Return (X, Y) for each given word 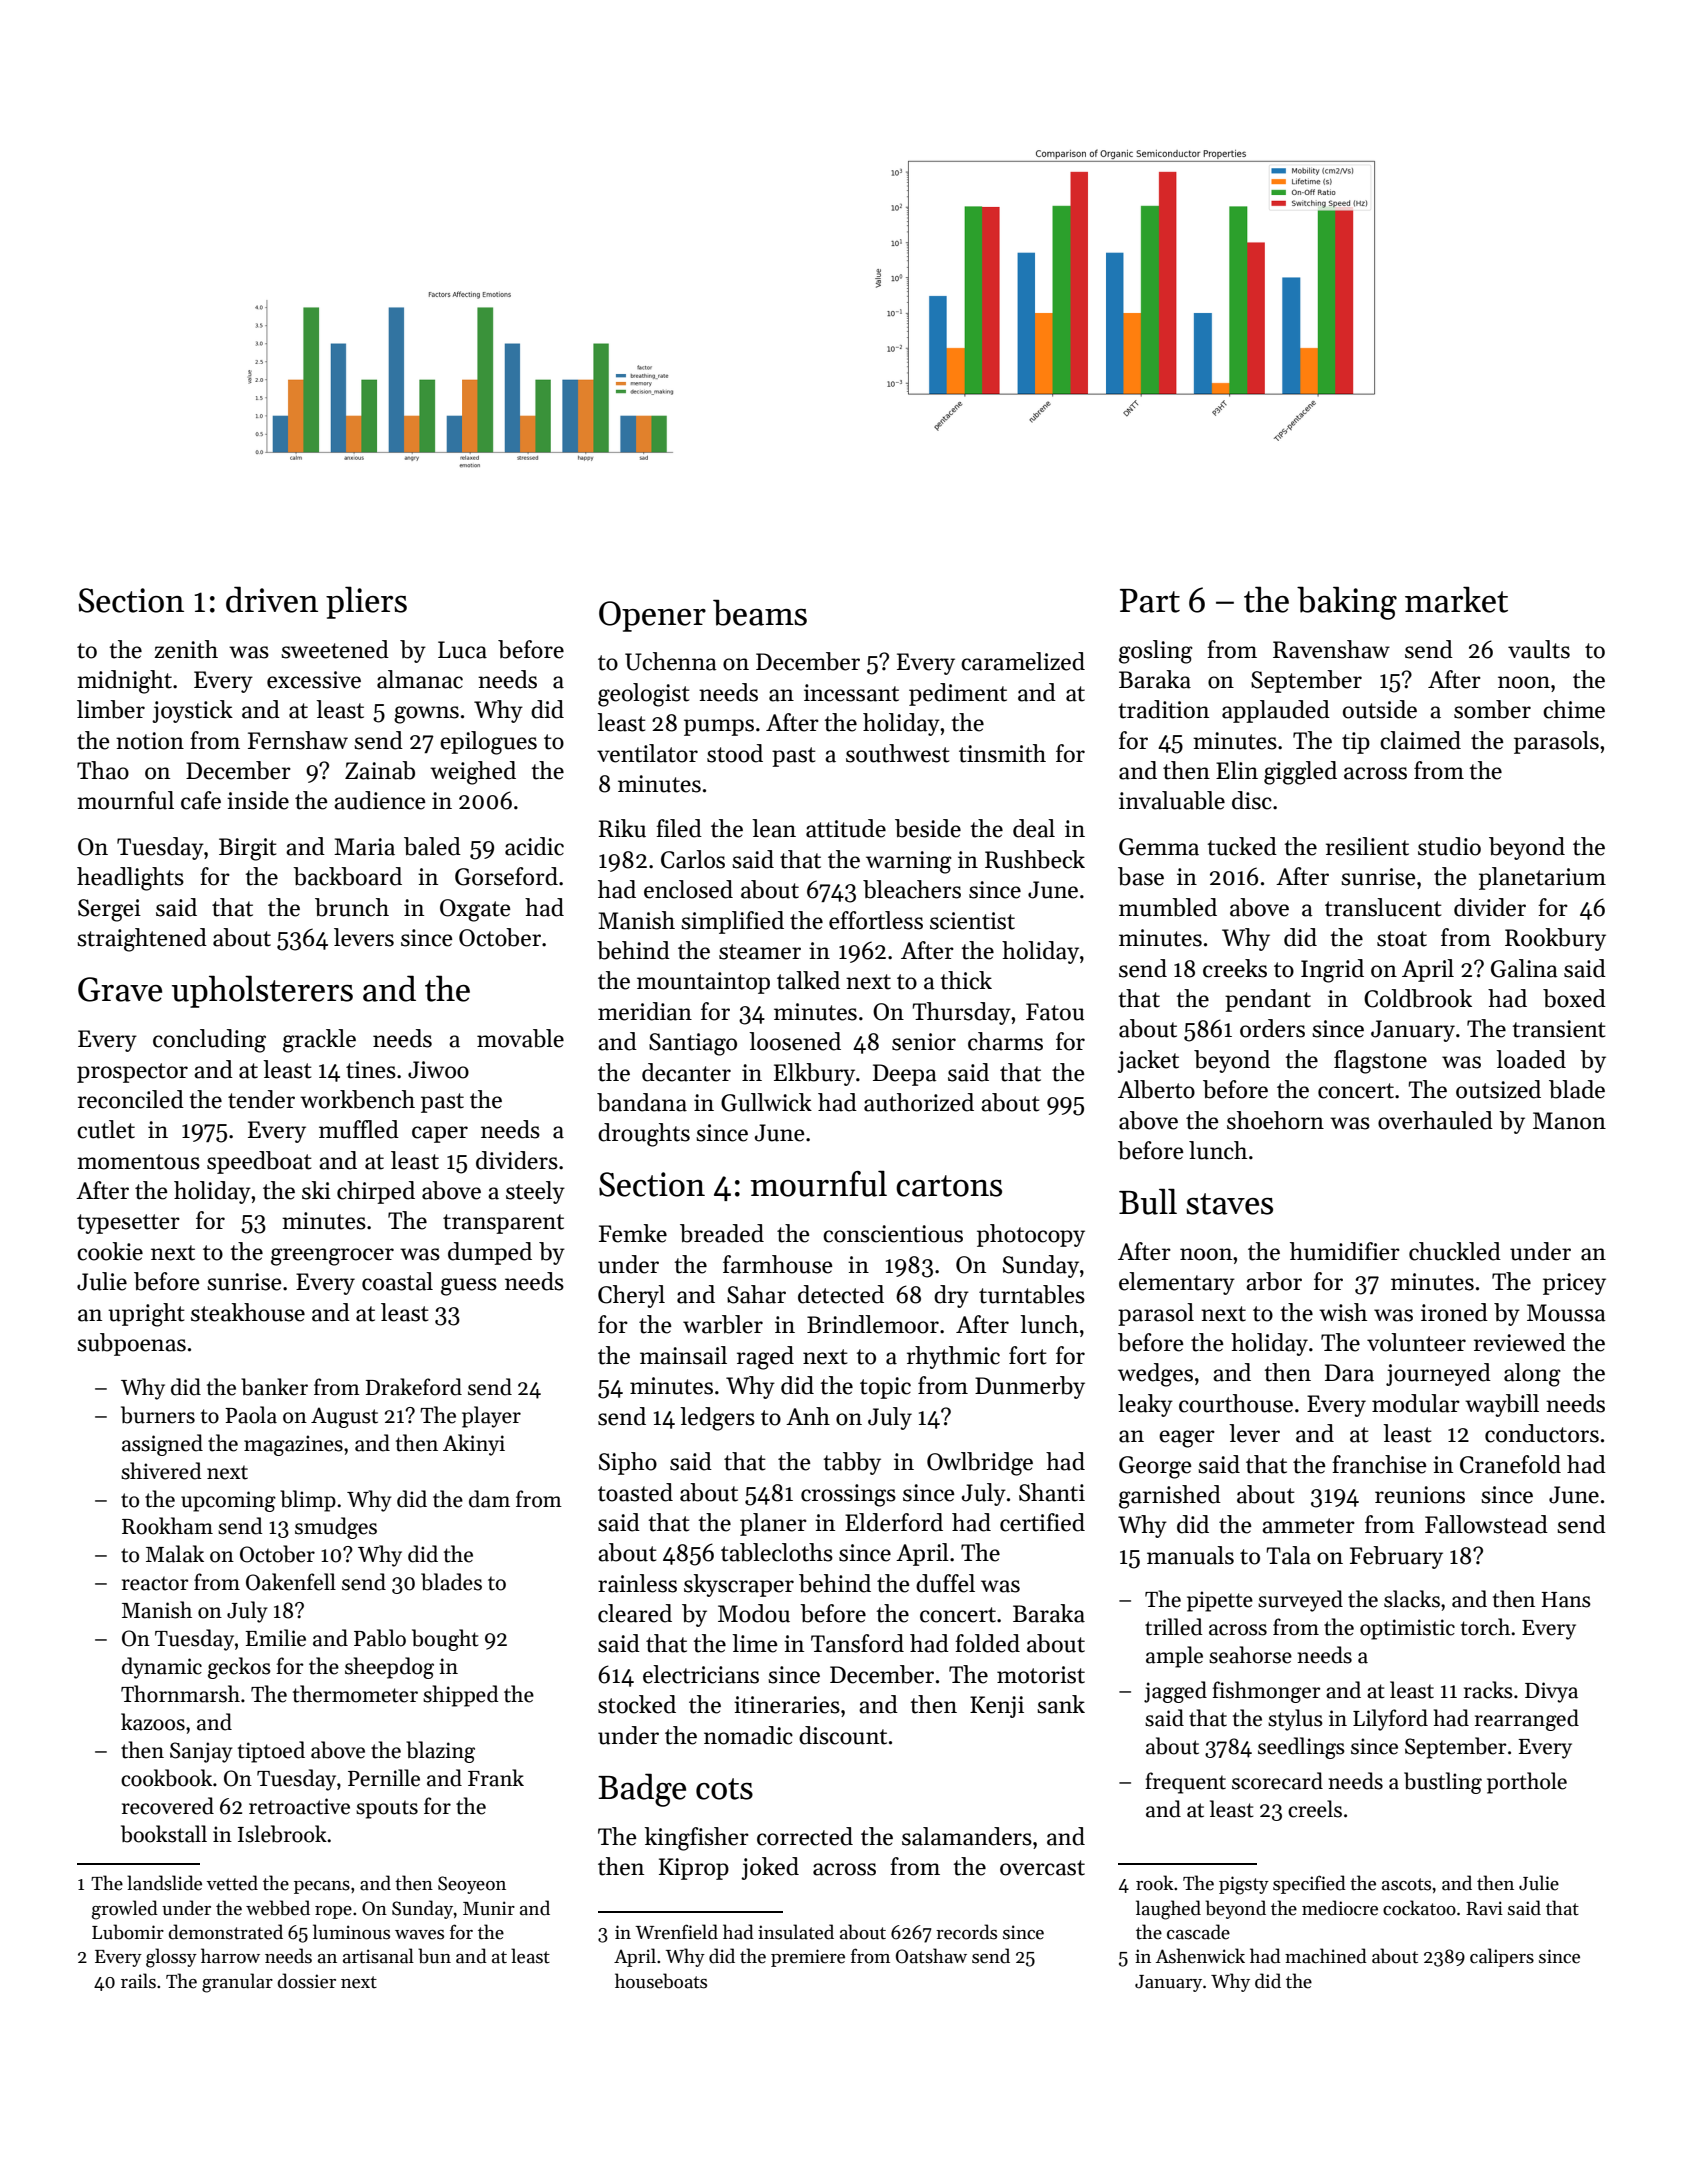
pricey (1574, 1284)
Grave (120, 989)
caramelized (1023, 661)
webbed (278, 1908)
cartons (949, 1186)
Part (1150, 601)
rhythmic (953, 1357)
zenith (186, 649)
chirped (376, 1192)
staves (1229, 1204)
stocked (637, 1704)
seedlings (1301, 1748)
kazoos (153, 1722)
